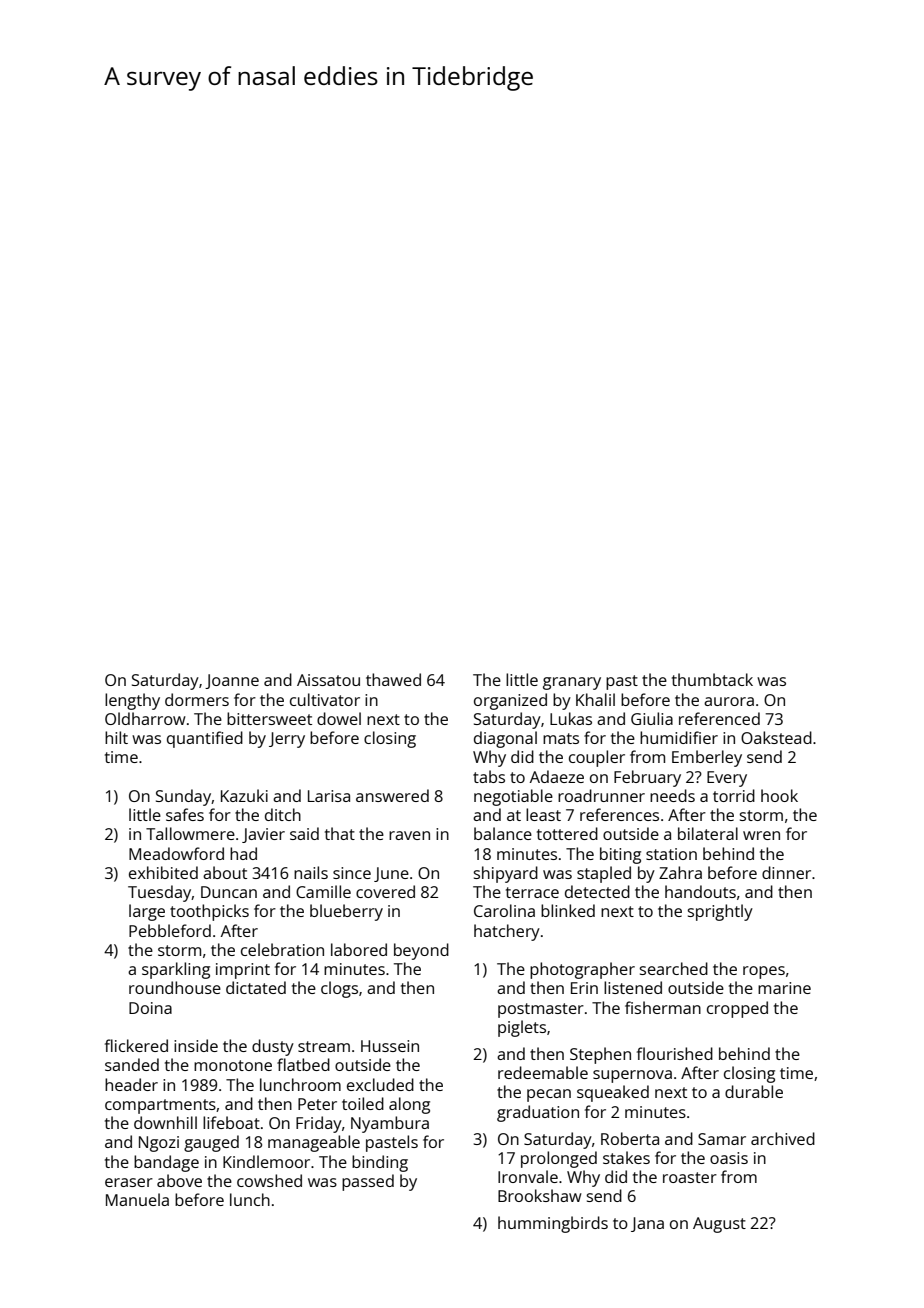 The image size is (924, 1308). What do you see at coordinates (572, 683) in the document?
I see `granary` at bounding box center [572, 683].
